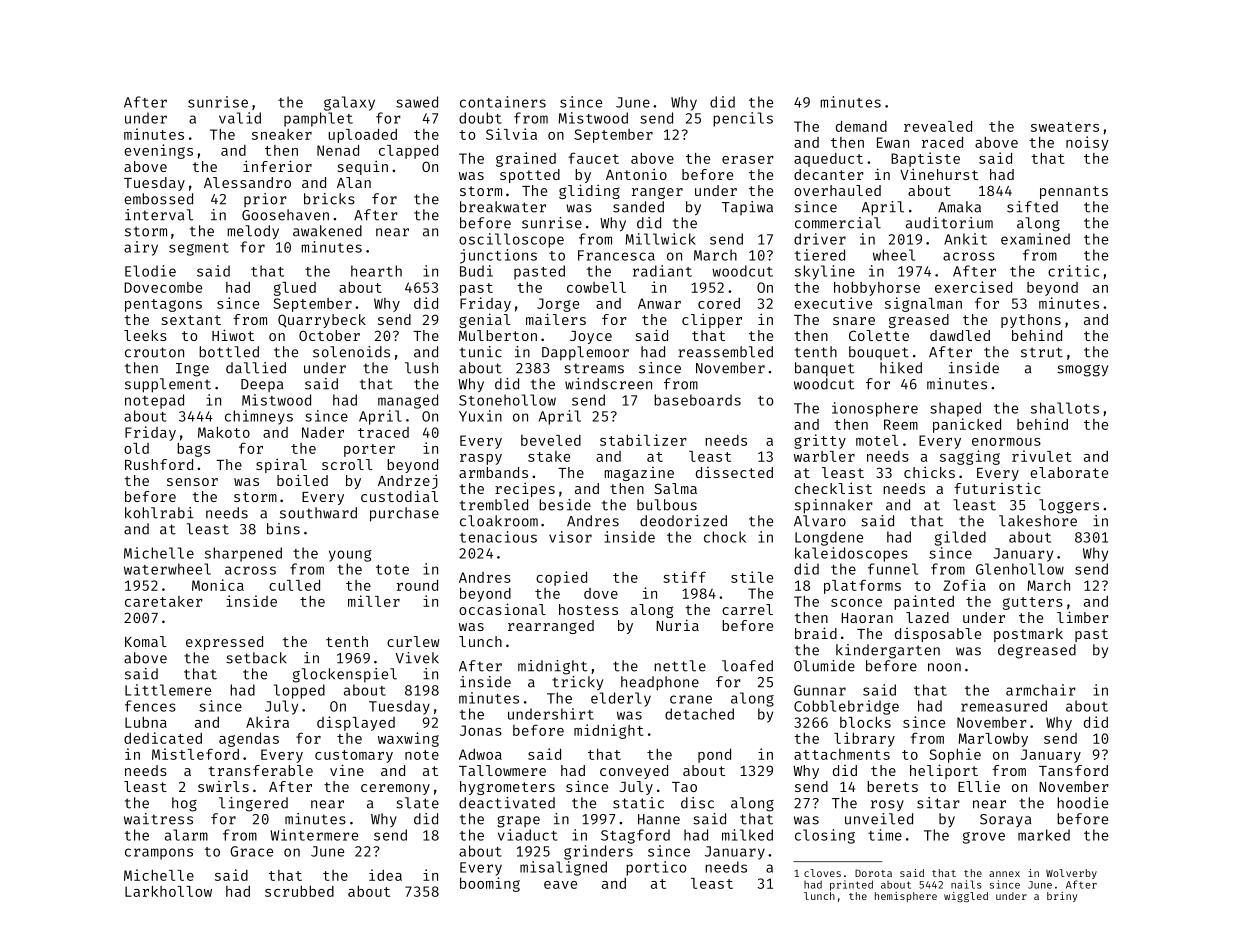 Image resolution: width=1233 pixels, height=952 pixels. What do you see at coordinates (349, 103) in the screenshot?
I see `galaxy` at bounding box center [349, 103].
